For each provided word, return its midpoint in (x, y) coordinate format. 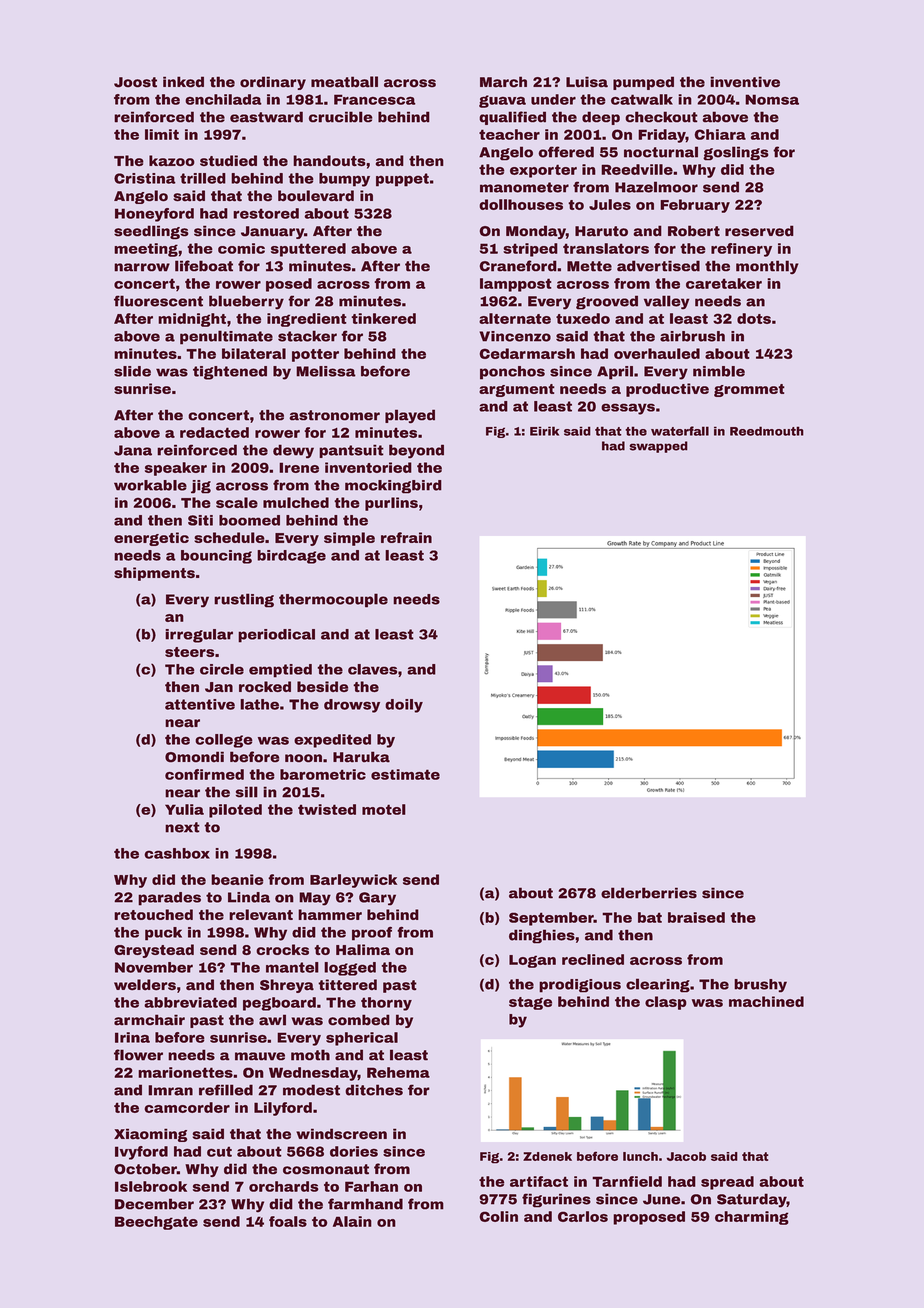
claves (372, 669)
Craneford (518, 266)
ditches (374, 1090)
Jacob (686, 1156)
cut (219, 1151)
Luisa (587, 82)
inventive (745, 82)
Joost (135, 82)
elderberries (649, 893)
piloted (235, 811)
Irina (132, 1037)
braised (696, 917)
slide (132, 371)
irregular (199, 636)
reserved (759, 231)
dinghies (542, 936)
